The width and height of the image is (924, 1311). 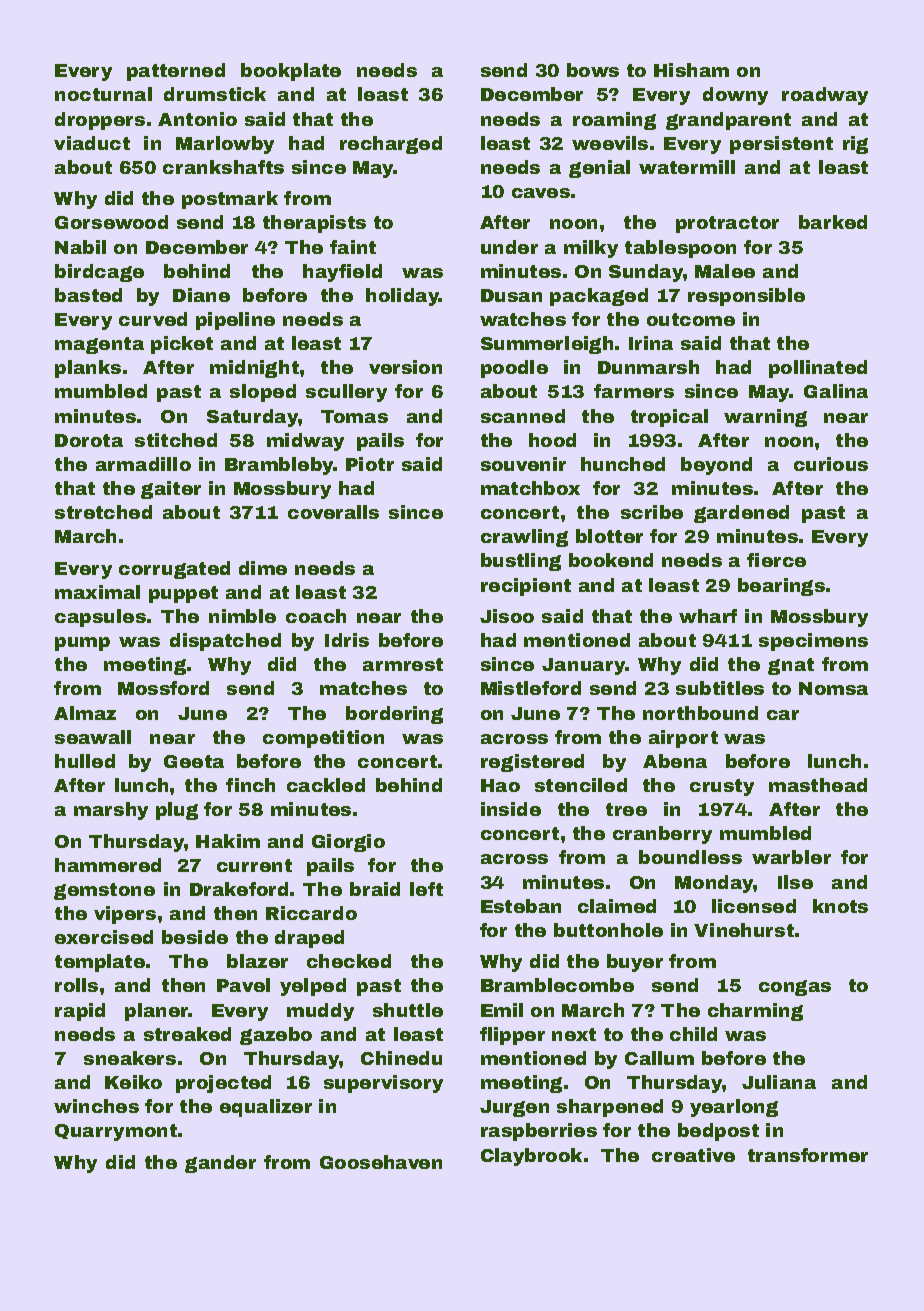 What do you see at coordinates (108, 865) in the image?
I see `hammered` at bounding box center [108, 865].
